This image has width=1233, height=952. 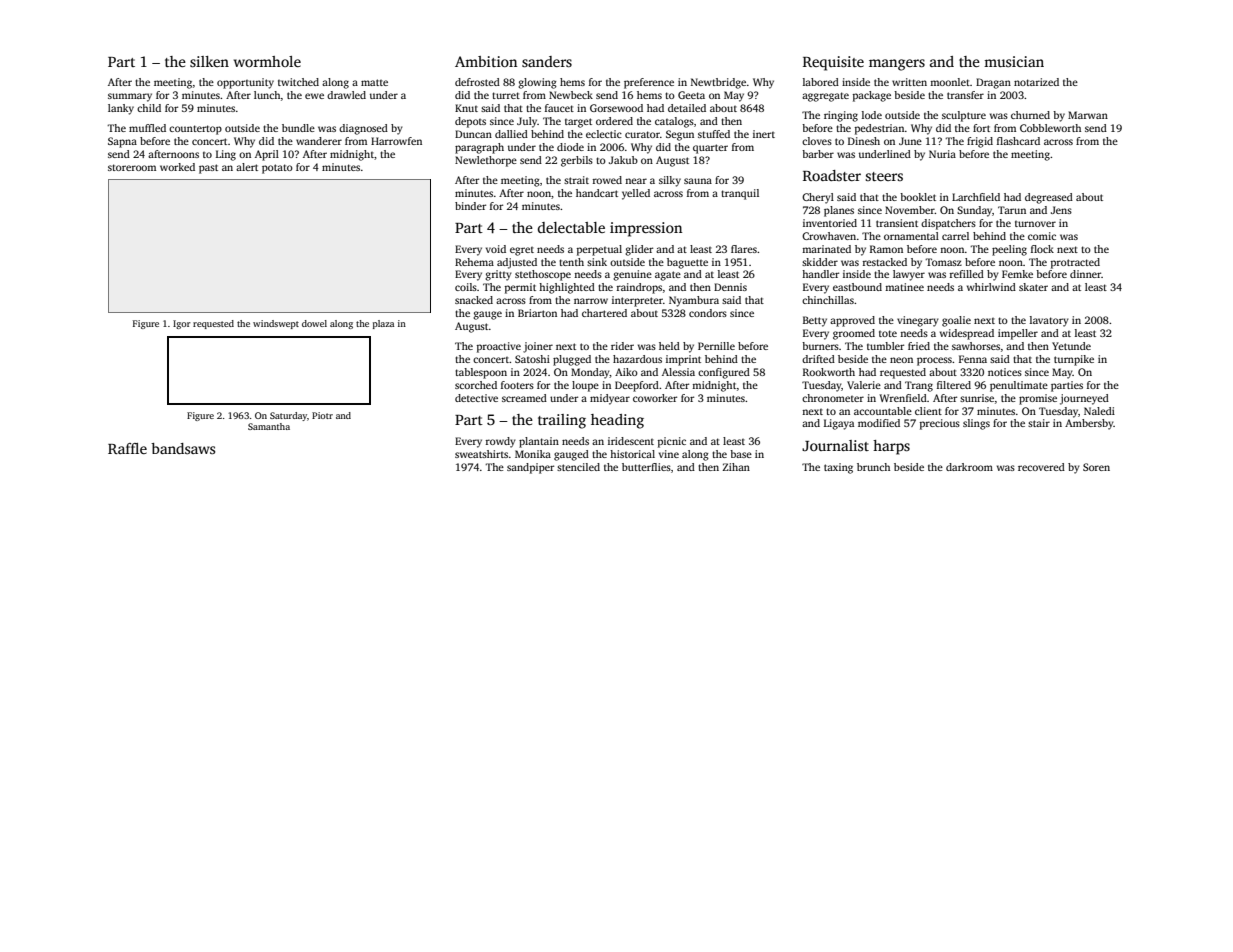 I want to click on silken, so click(x=209, y=61).
